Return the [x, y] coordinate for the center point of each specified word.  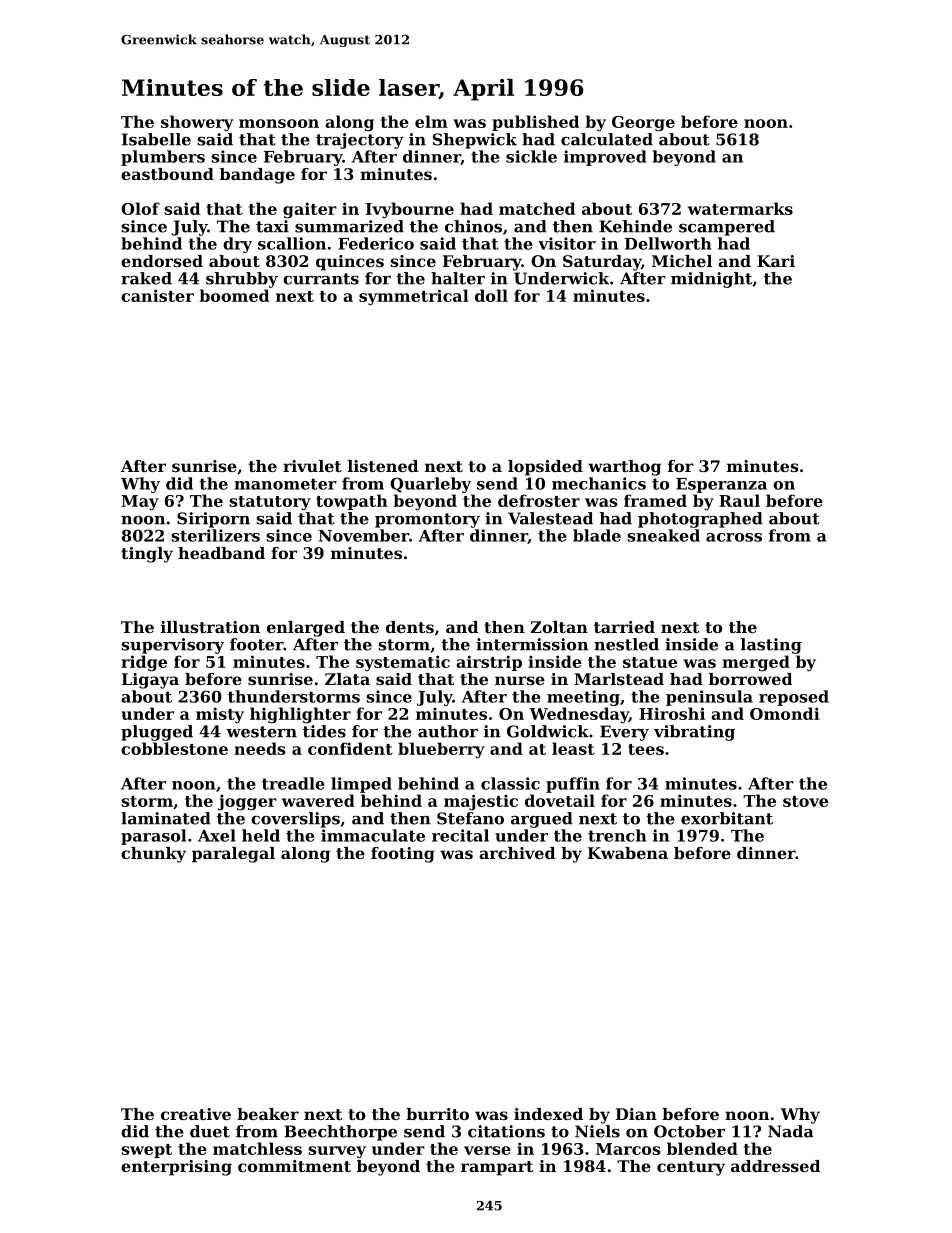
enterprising [176, 1168]
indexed [548, 1114]
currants [321, 279]
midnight [711, 280]
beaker [268, 1114]
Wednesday [579, 715]
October [689, 1131]
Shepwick [475, 141]
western [261, 732]
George [643, 124]
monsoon [279, 123]
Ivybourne [410, 210]
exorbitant [727, 818]
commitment [294, 1166]
